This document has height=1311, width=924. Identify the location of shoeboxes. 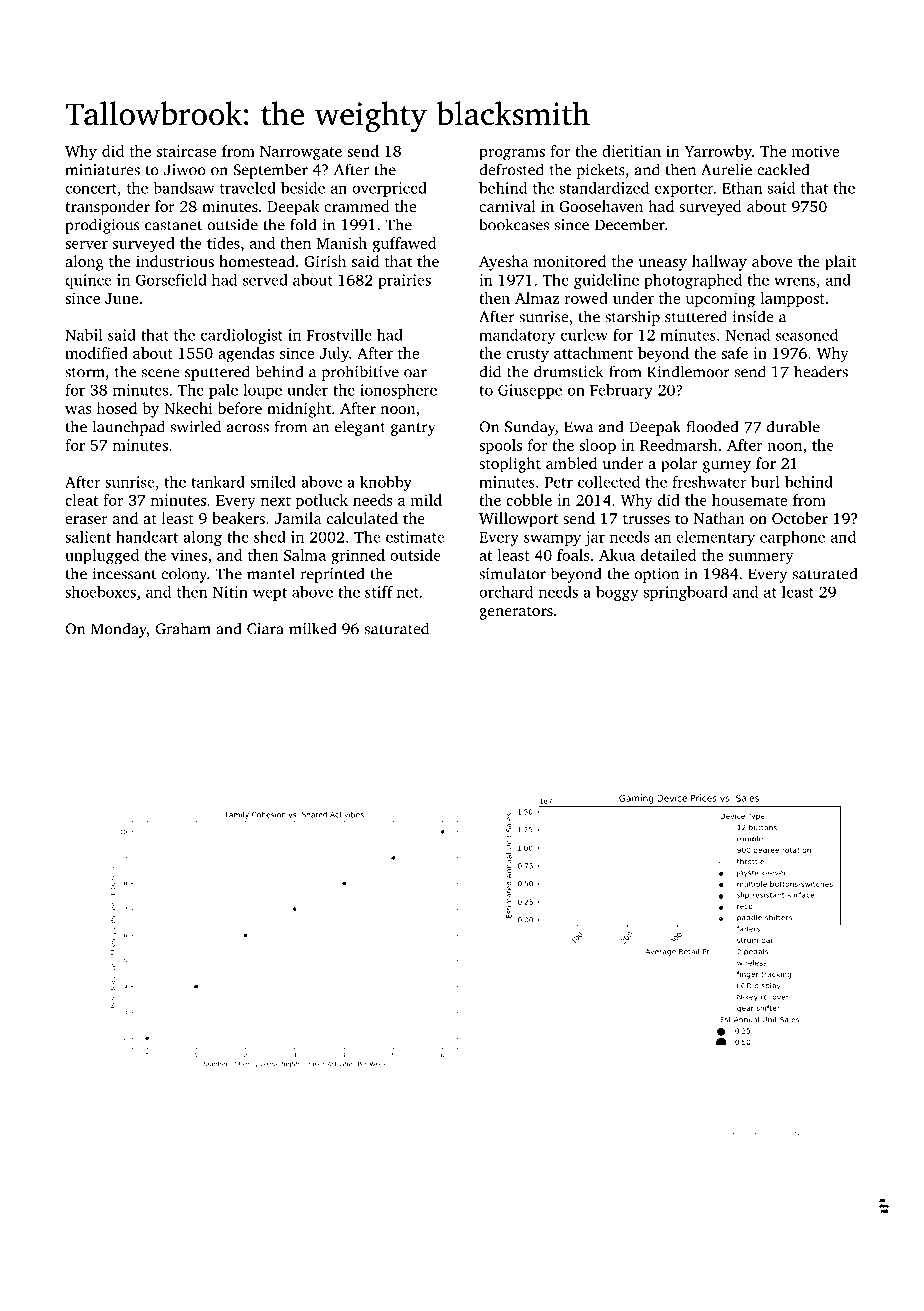
(100, 592).
